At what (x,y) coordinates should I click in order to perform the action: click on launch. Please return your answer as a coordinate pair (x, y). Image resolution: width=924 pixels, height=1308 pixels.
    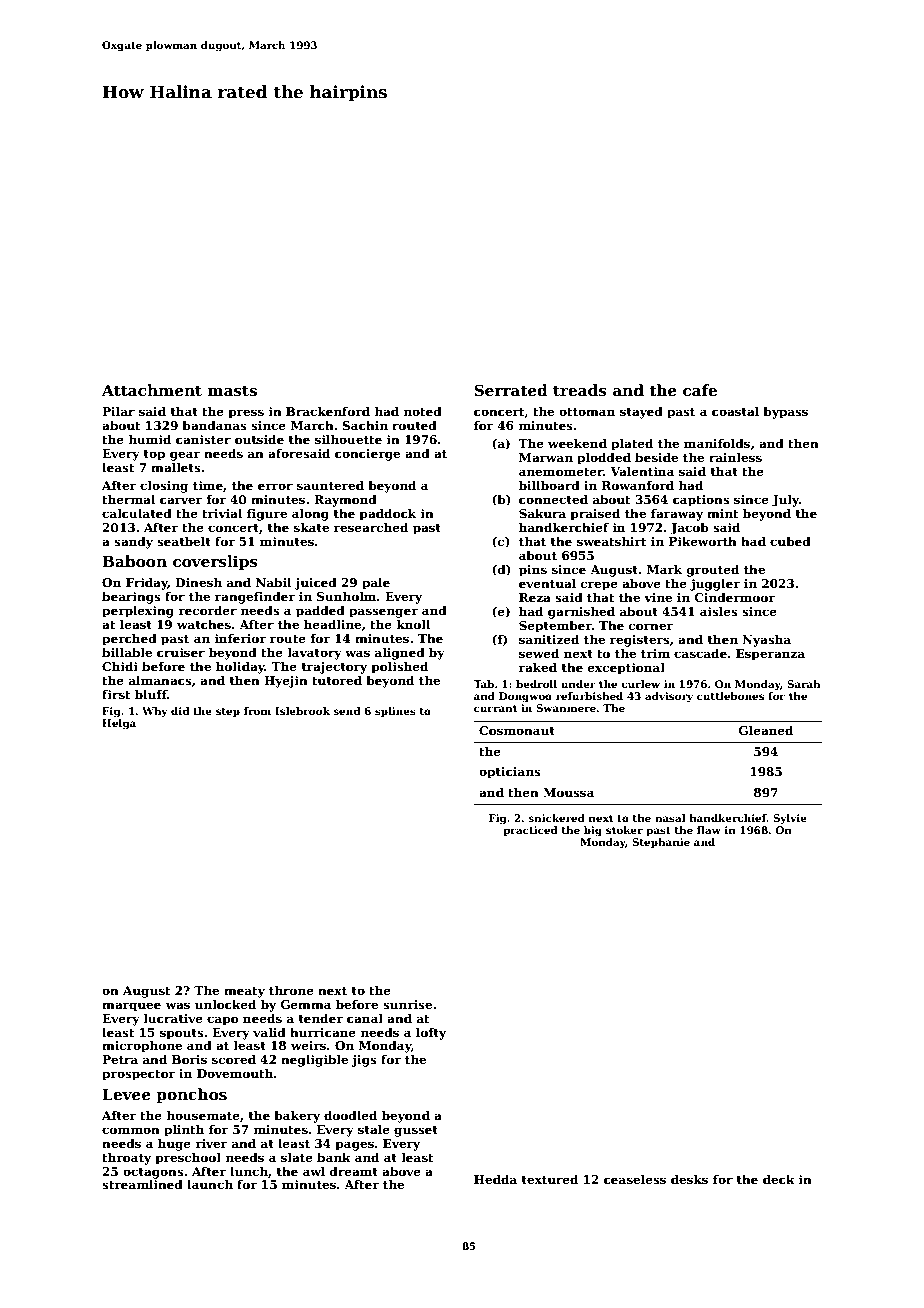
    Looking at the image, I should click on (210, 1184).
